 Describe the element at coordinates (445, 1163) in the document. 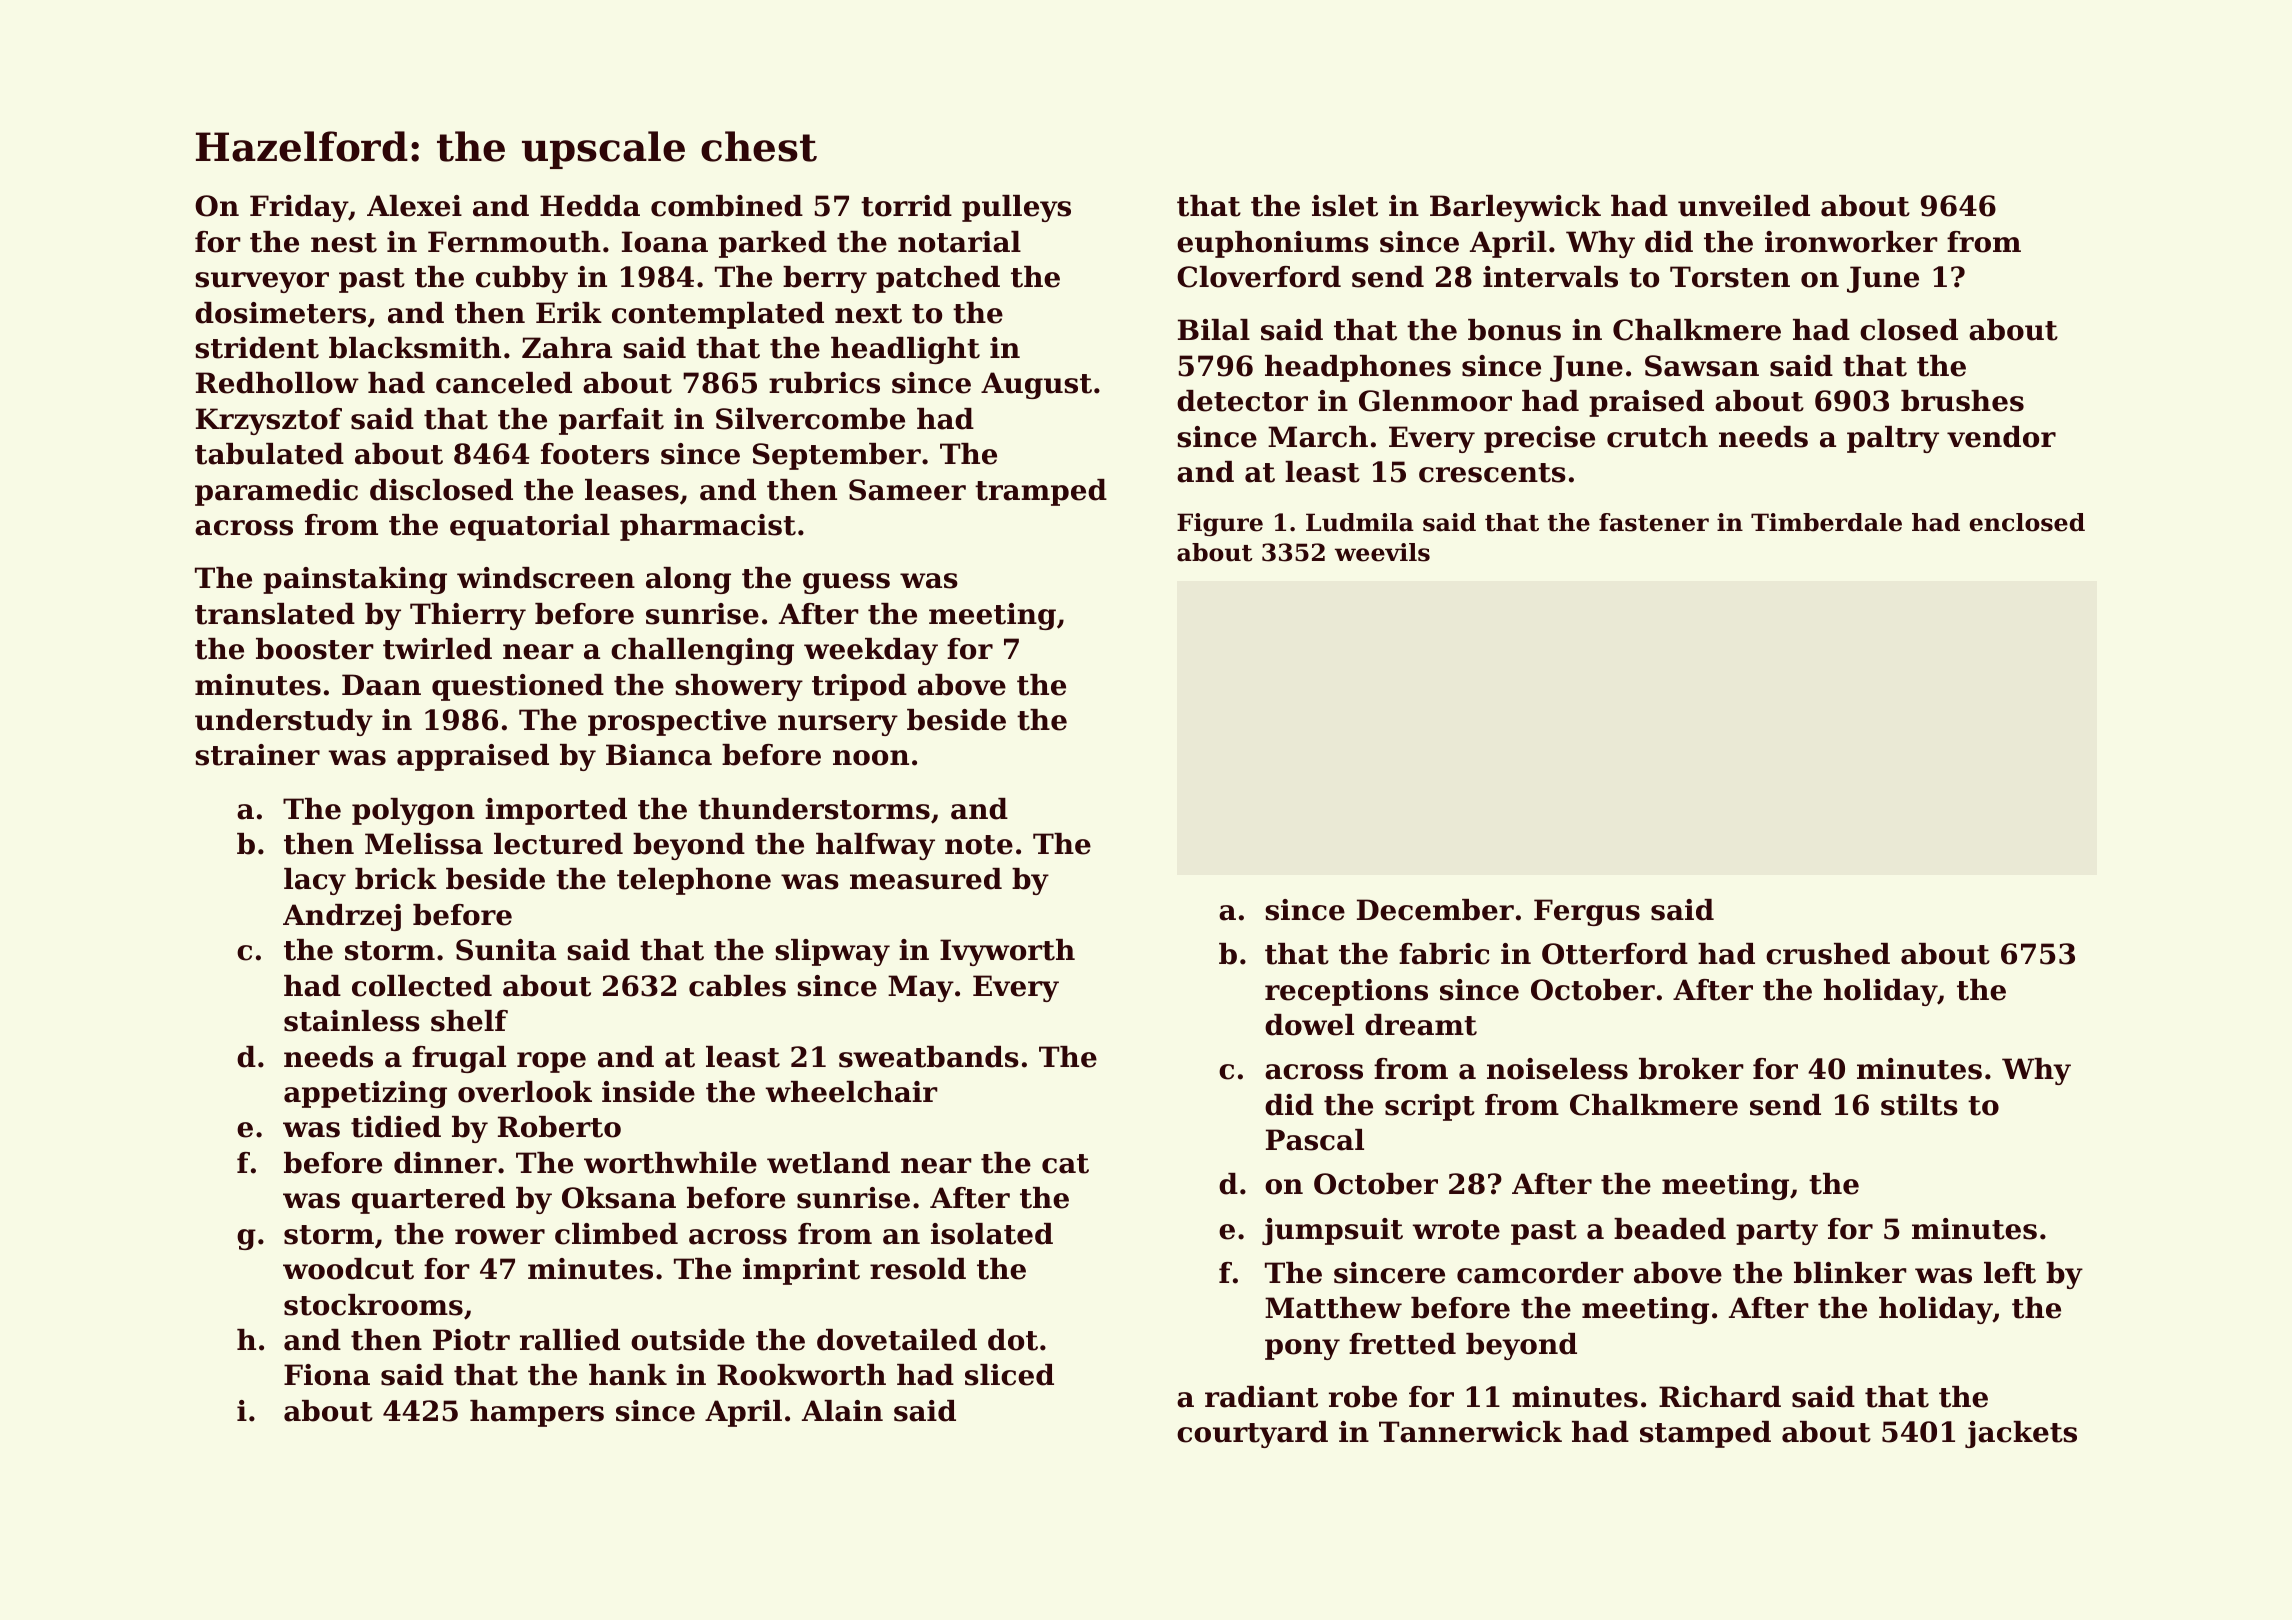

I see `dinner` at that location.
